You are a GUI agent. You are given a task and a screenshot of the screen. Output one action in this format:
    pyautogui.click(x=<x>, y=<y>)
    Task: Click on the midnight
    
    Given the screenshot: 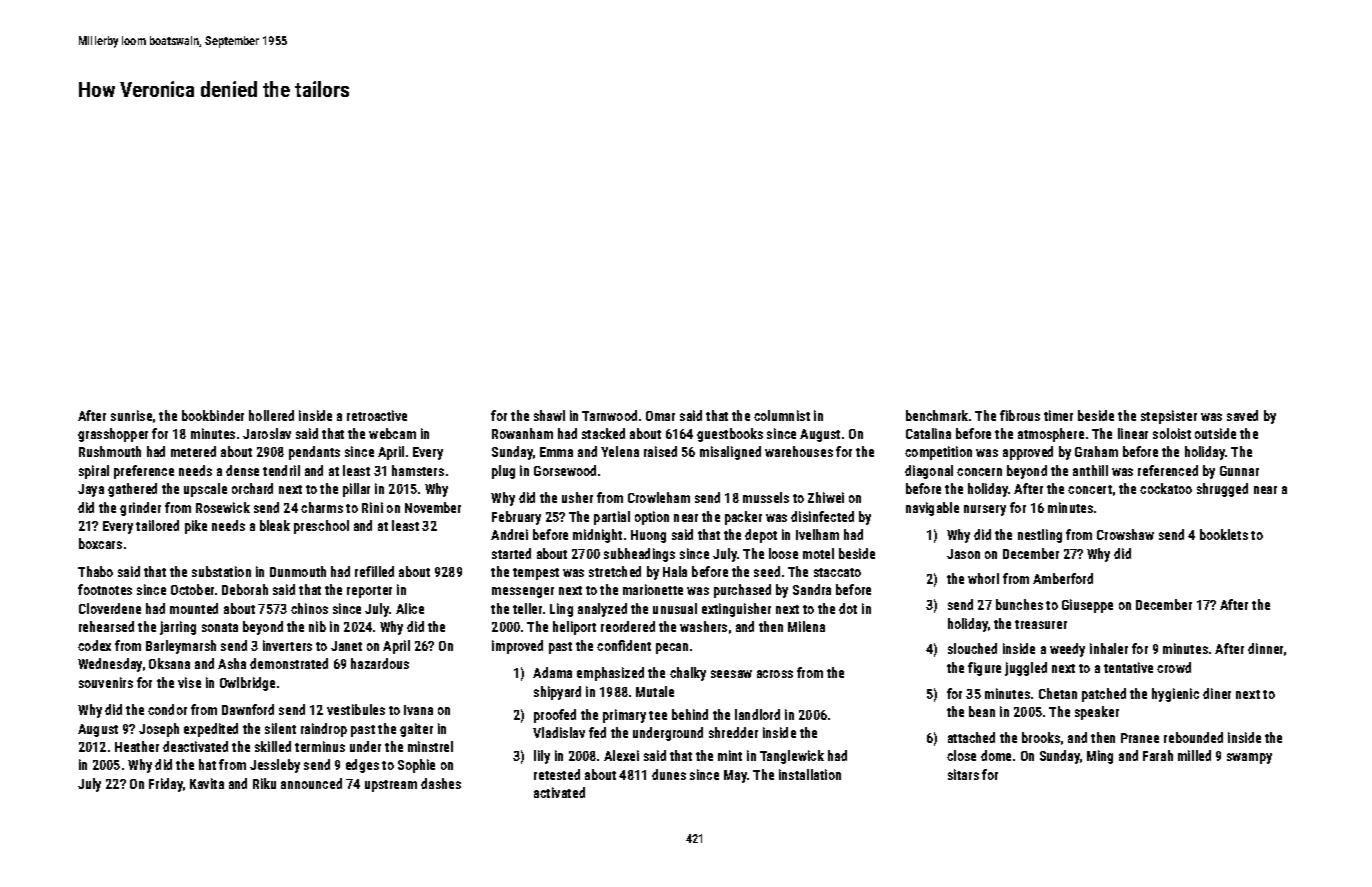 What is the action you would take?
    pyautogui.click(x=597, y=536)
